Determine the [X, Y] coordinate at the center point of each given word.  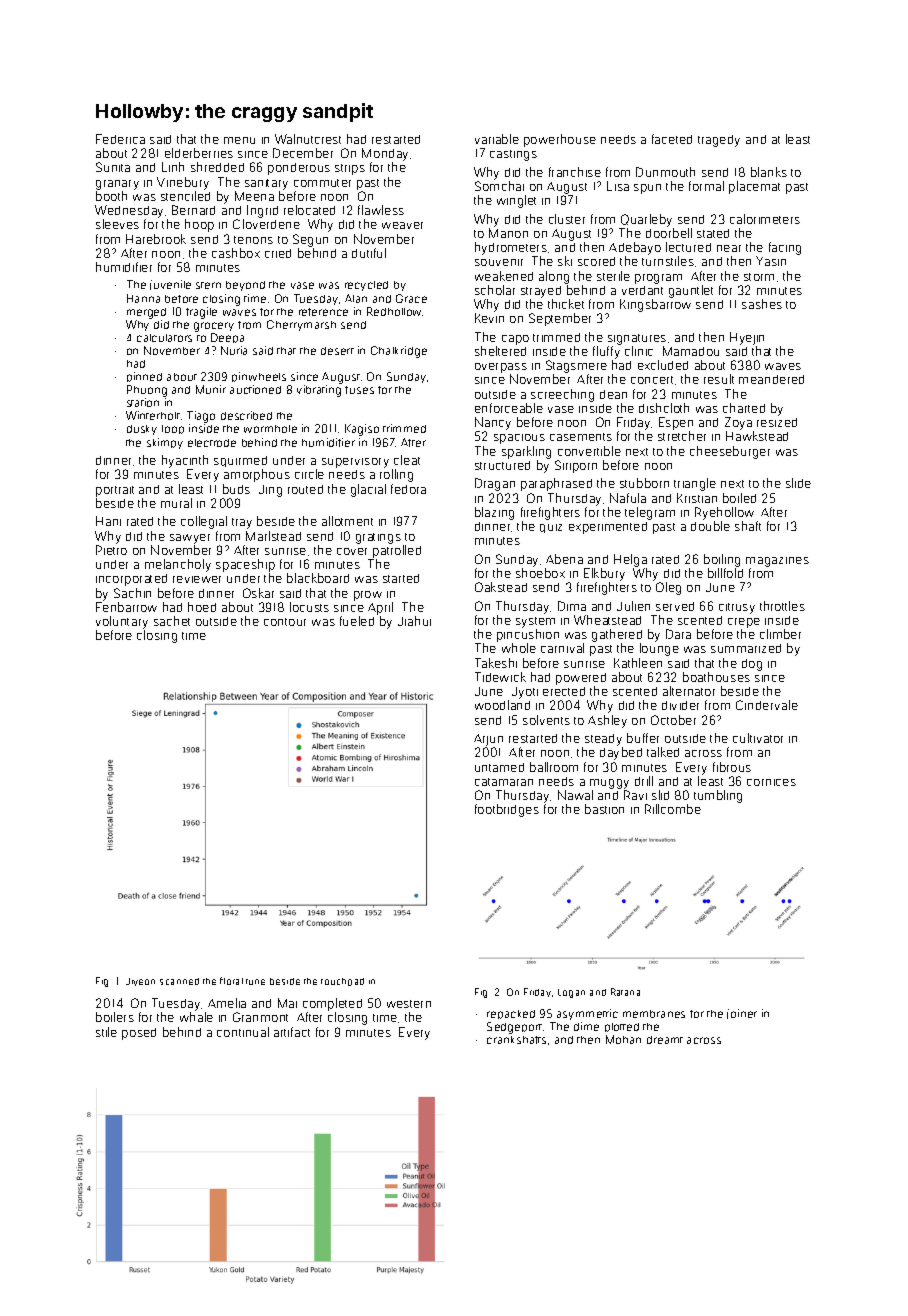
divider [680, 705]
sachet [172, 621]
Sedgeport [514, 1028]
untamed [499, 767]
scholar [495, 290]
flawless [381, 210]
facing [785, 248]
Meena [254, 196]
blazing [494, 513]
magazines [777, 562]
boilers [115, 1017]
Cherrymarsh [301, 325]
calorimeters [765, 219]
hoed [202, 607]
